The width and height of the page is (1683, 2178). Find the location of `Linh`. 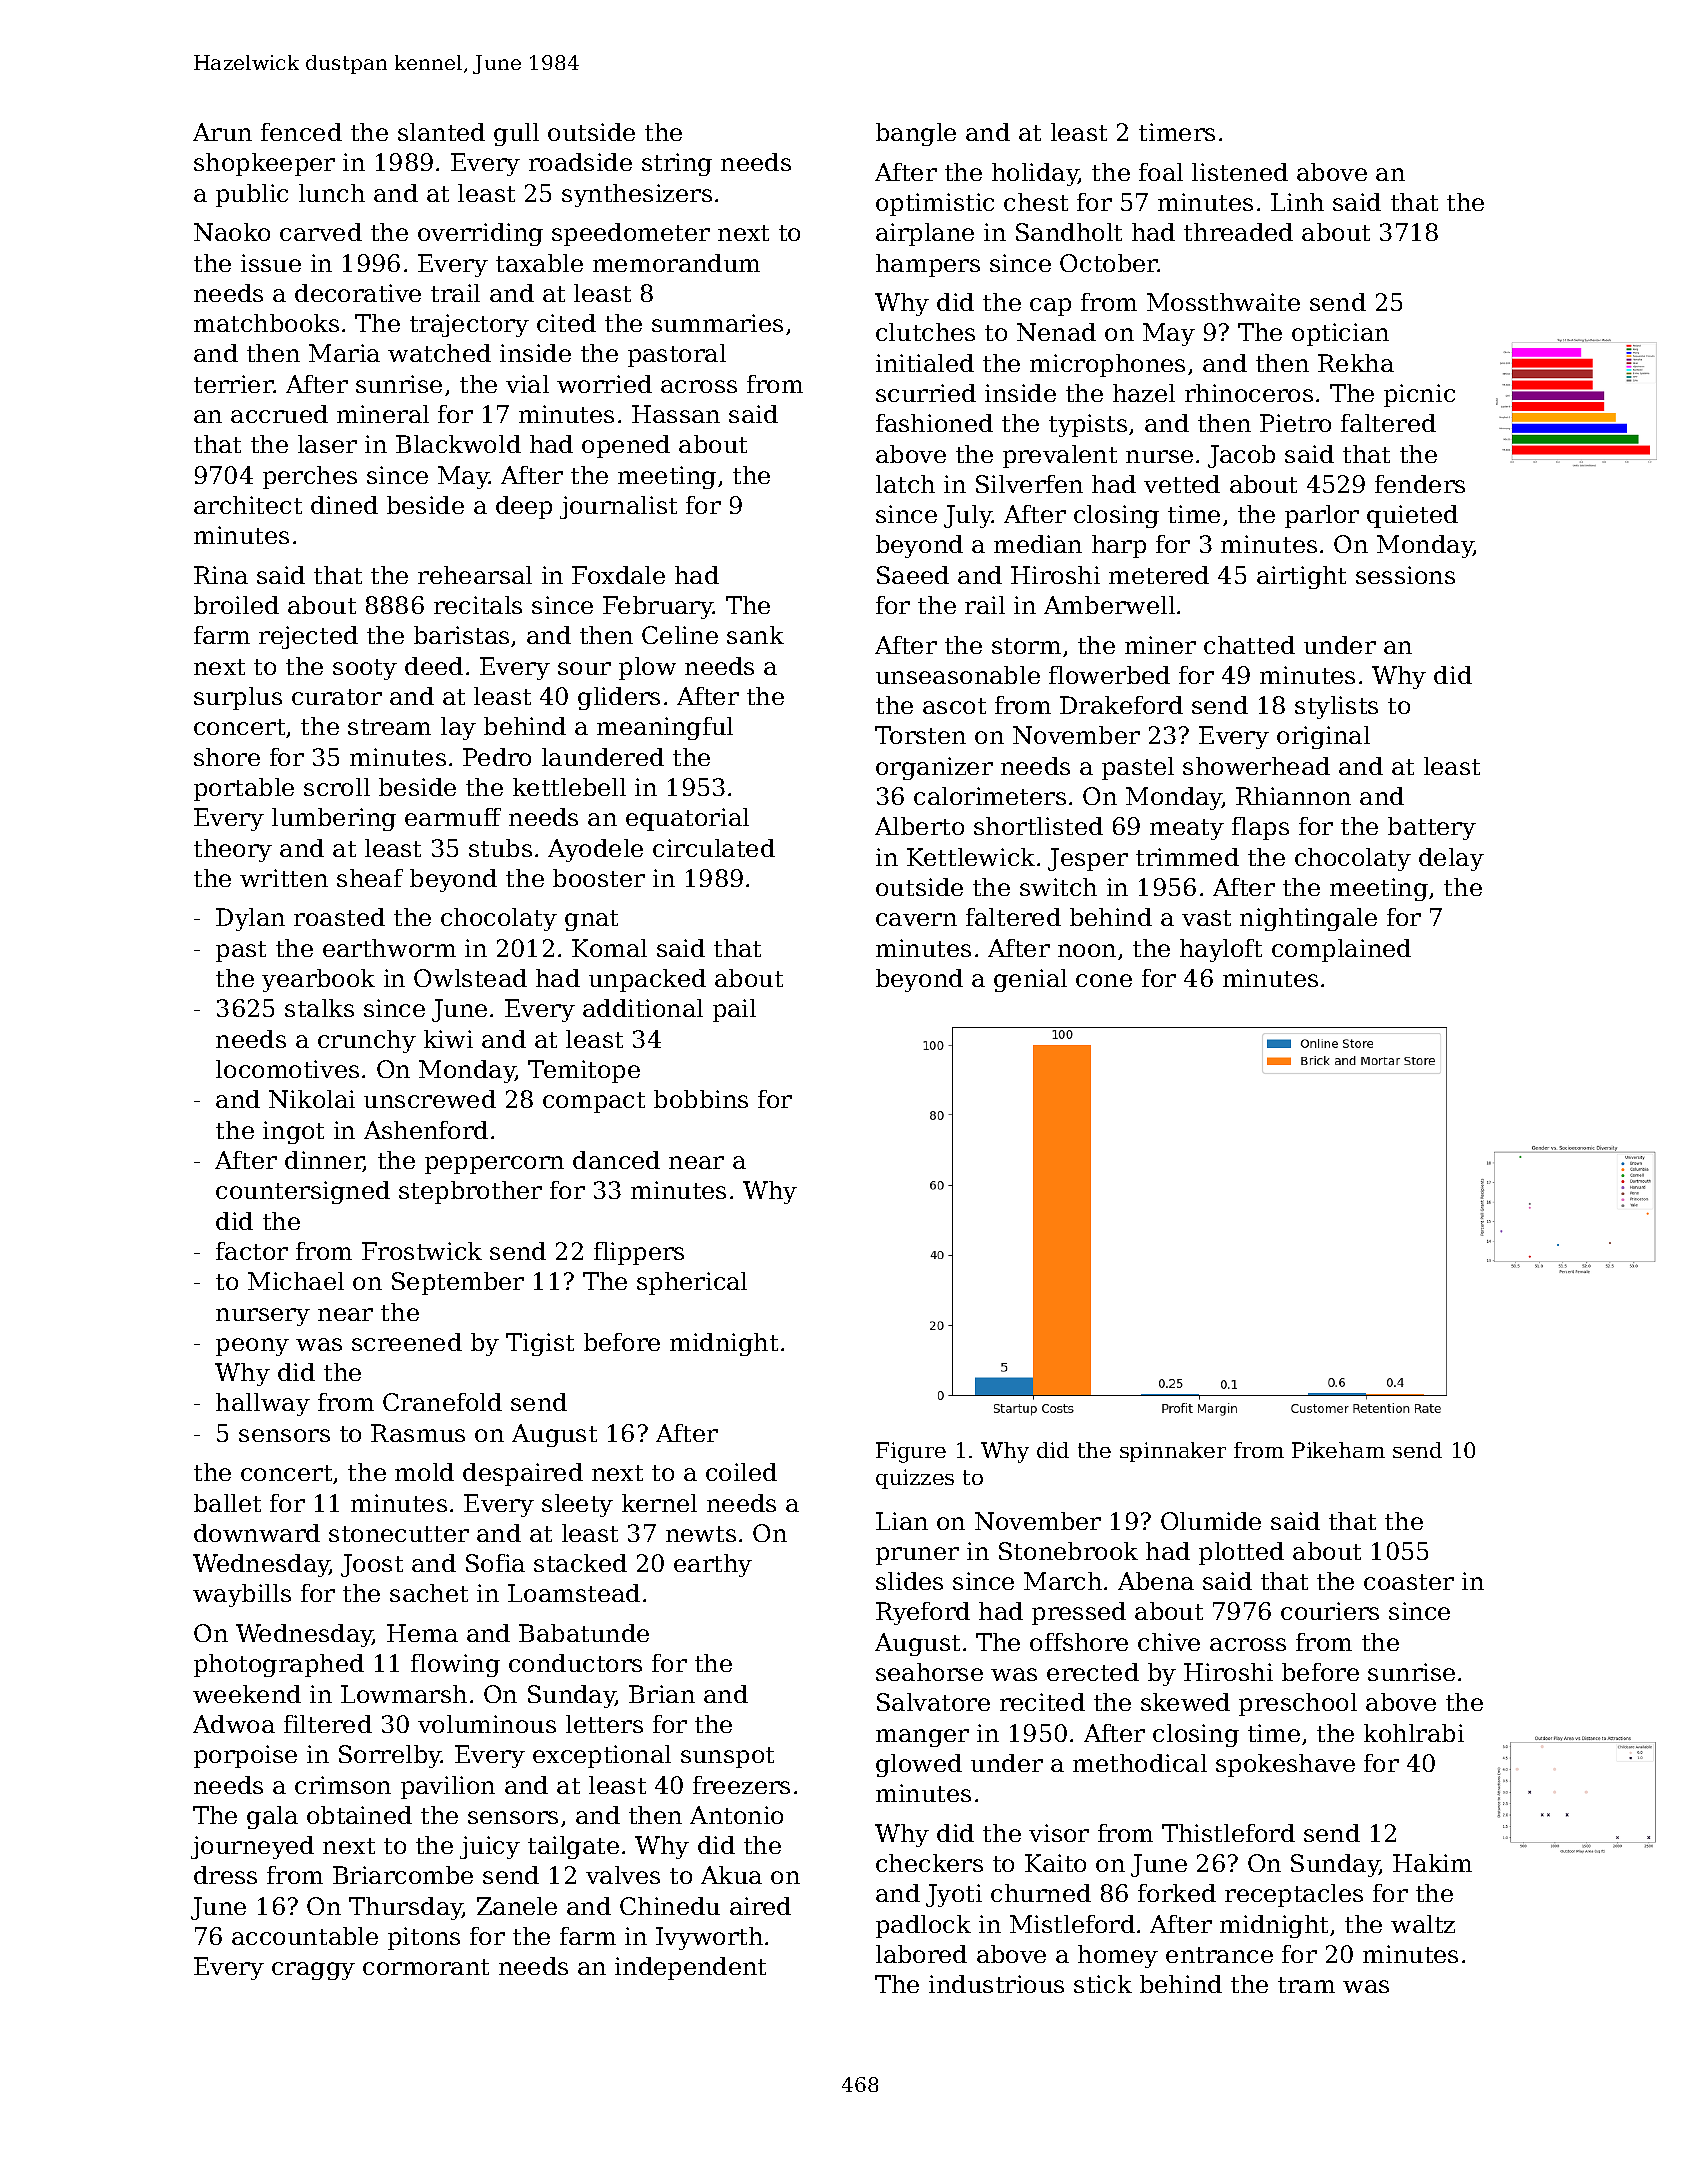

Linh is located at coordinates (1297, 202).
